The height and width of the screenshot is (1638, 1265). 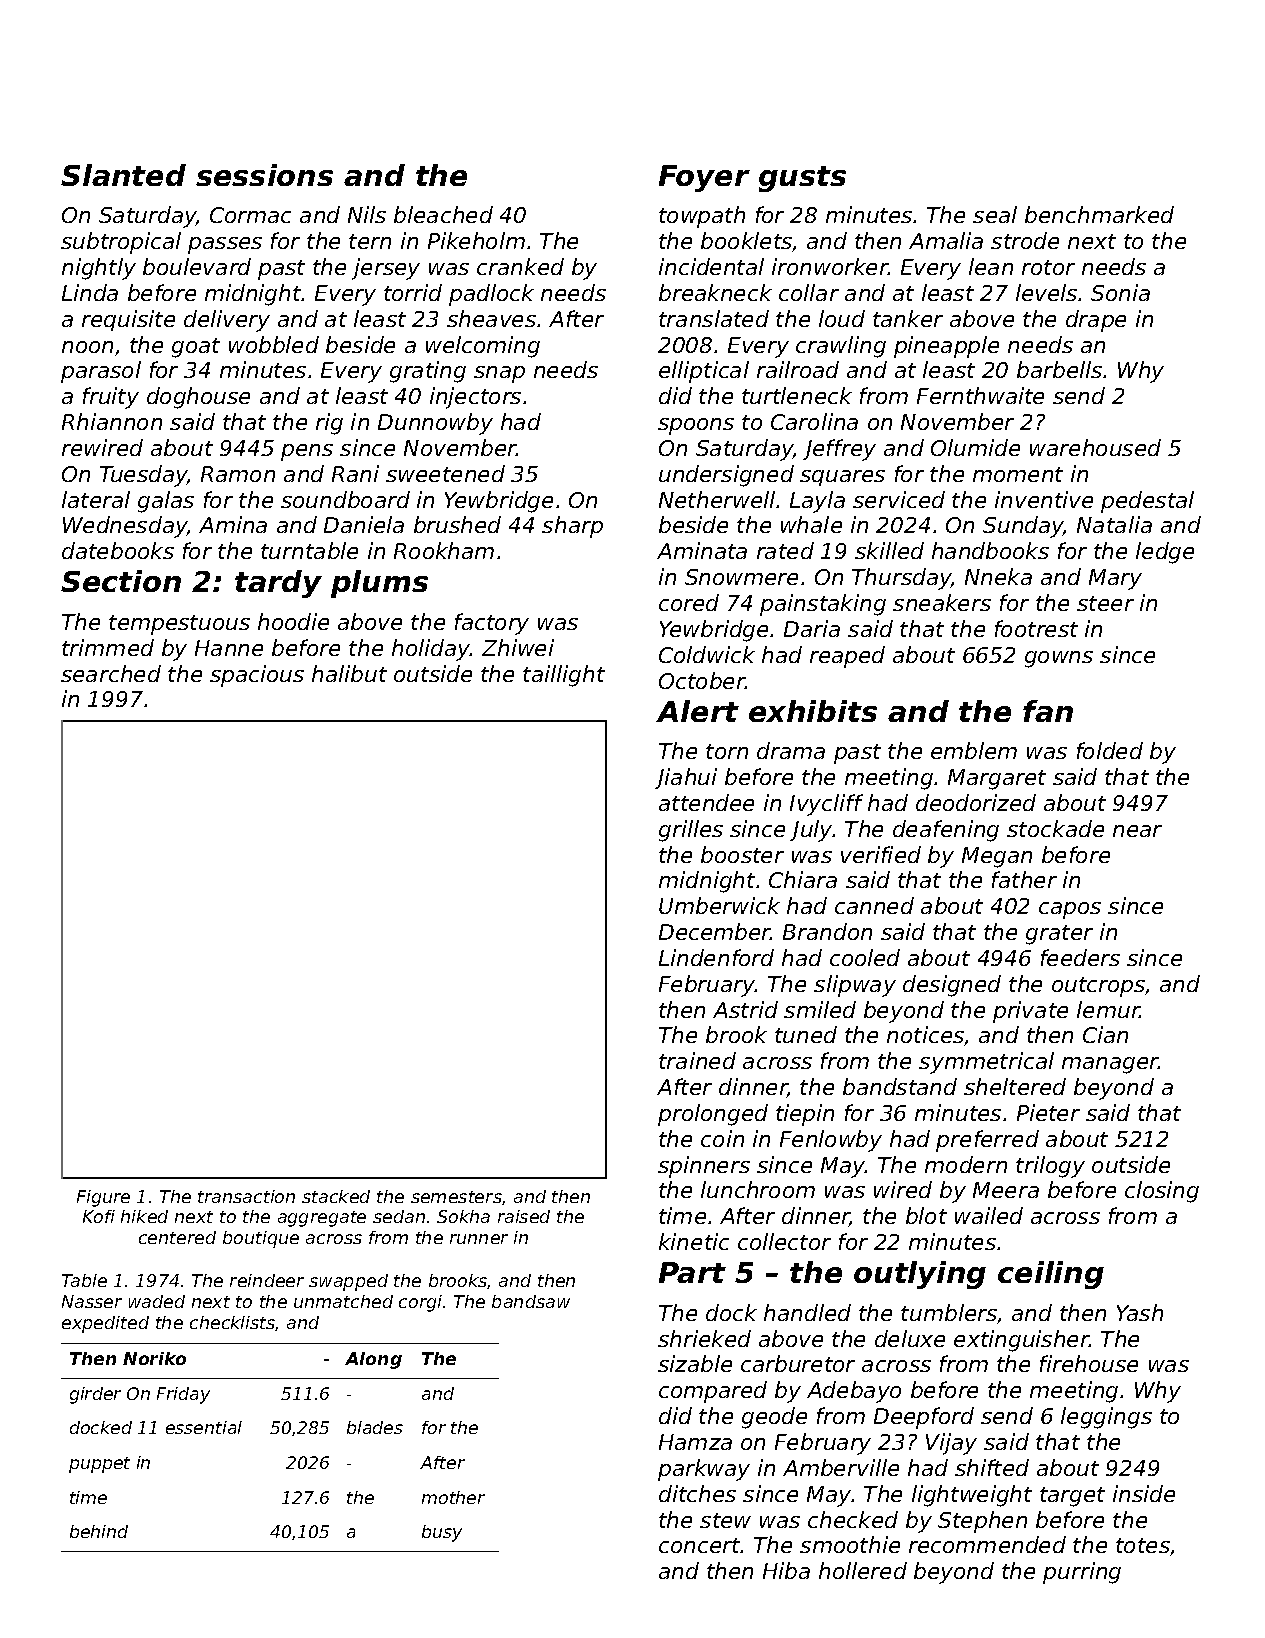 What do you see at coordinates (830, 266) in the screenshot?
I see `ironworker` at bounding box center [830, 266].
